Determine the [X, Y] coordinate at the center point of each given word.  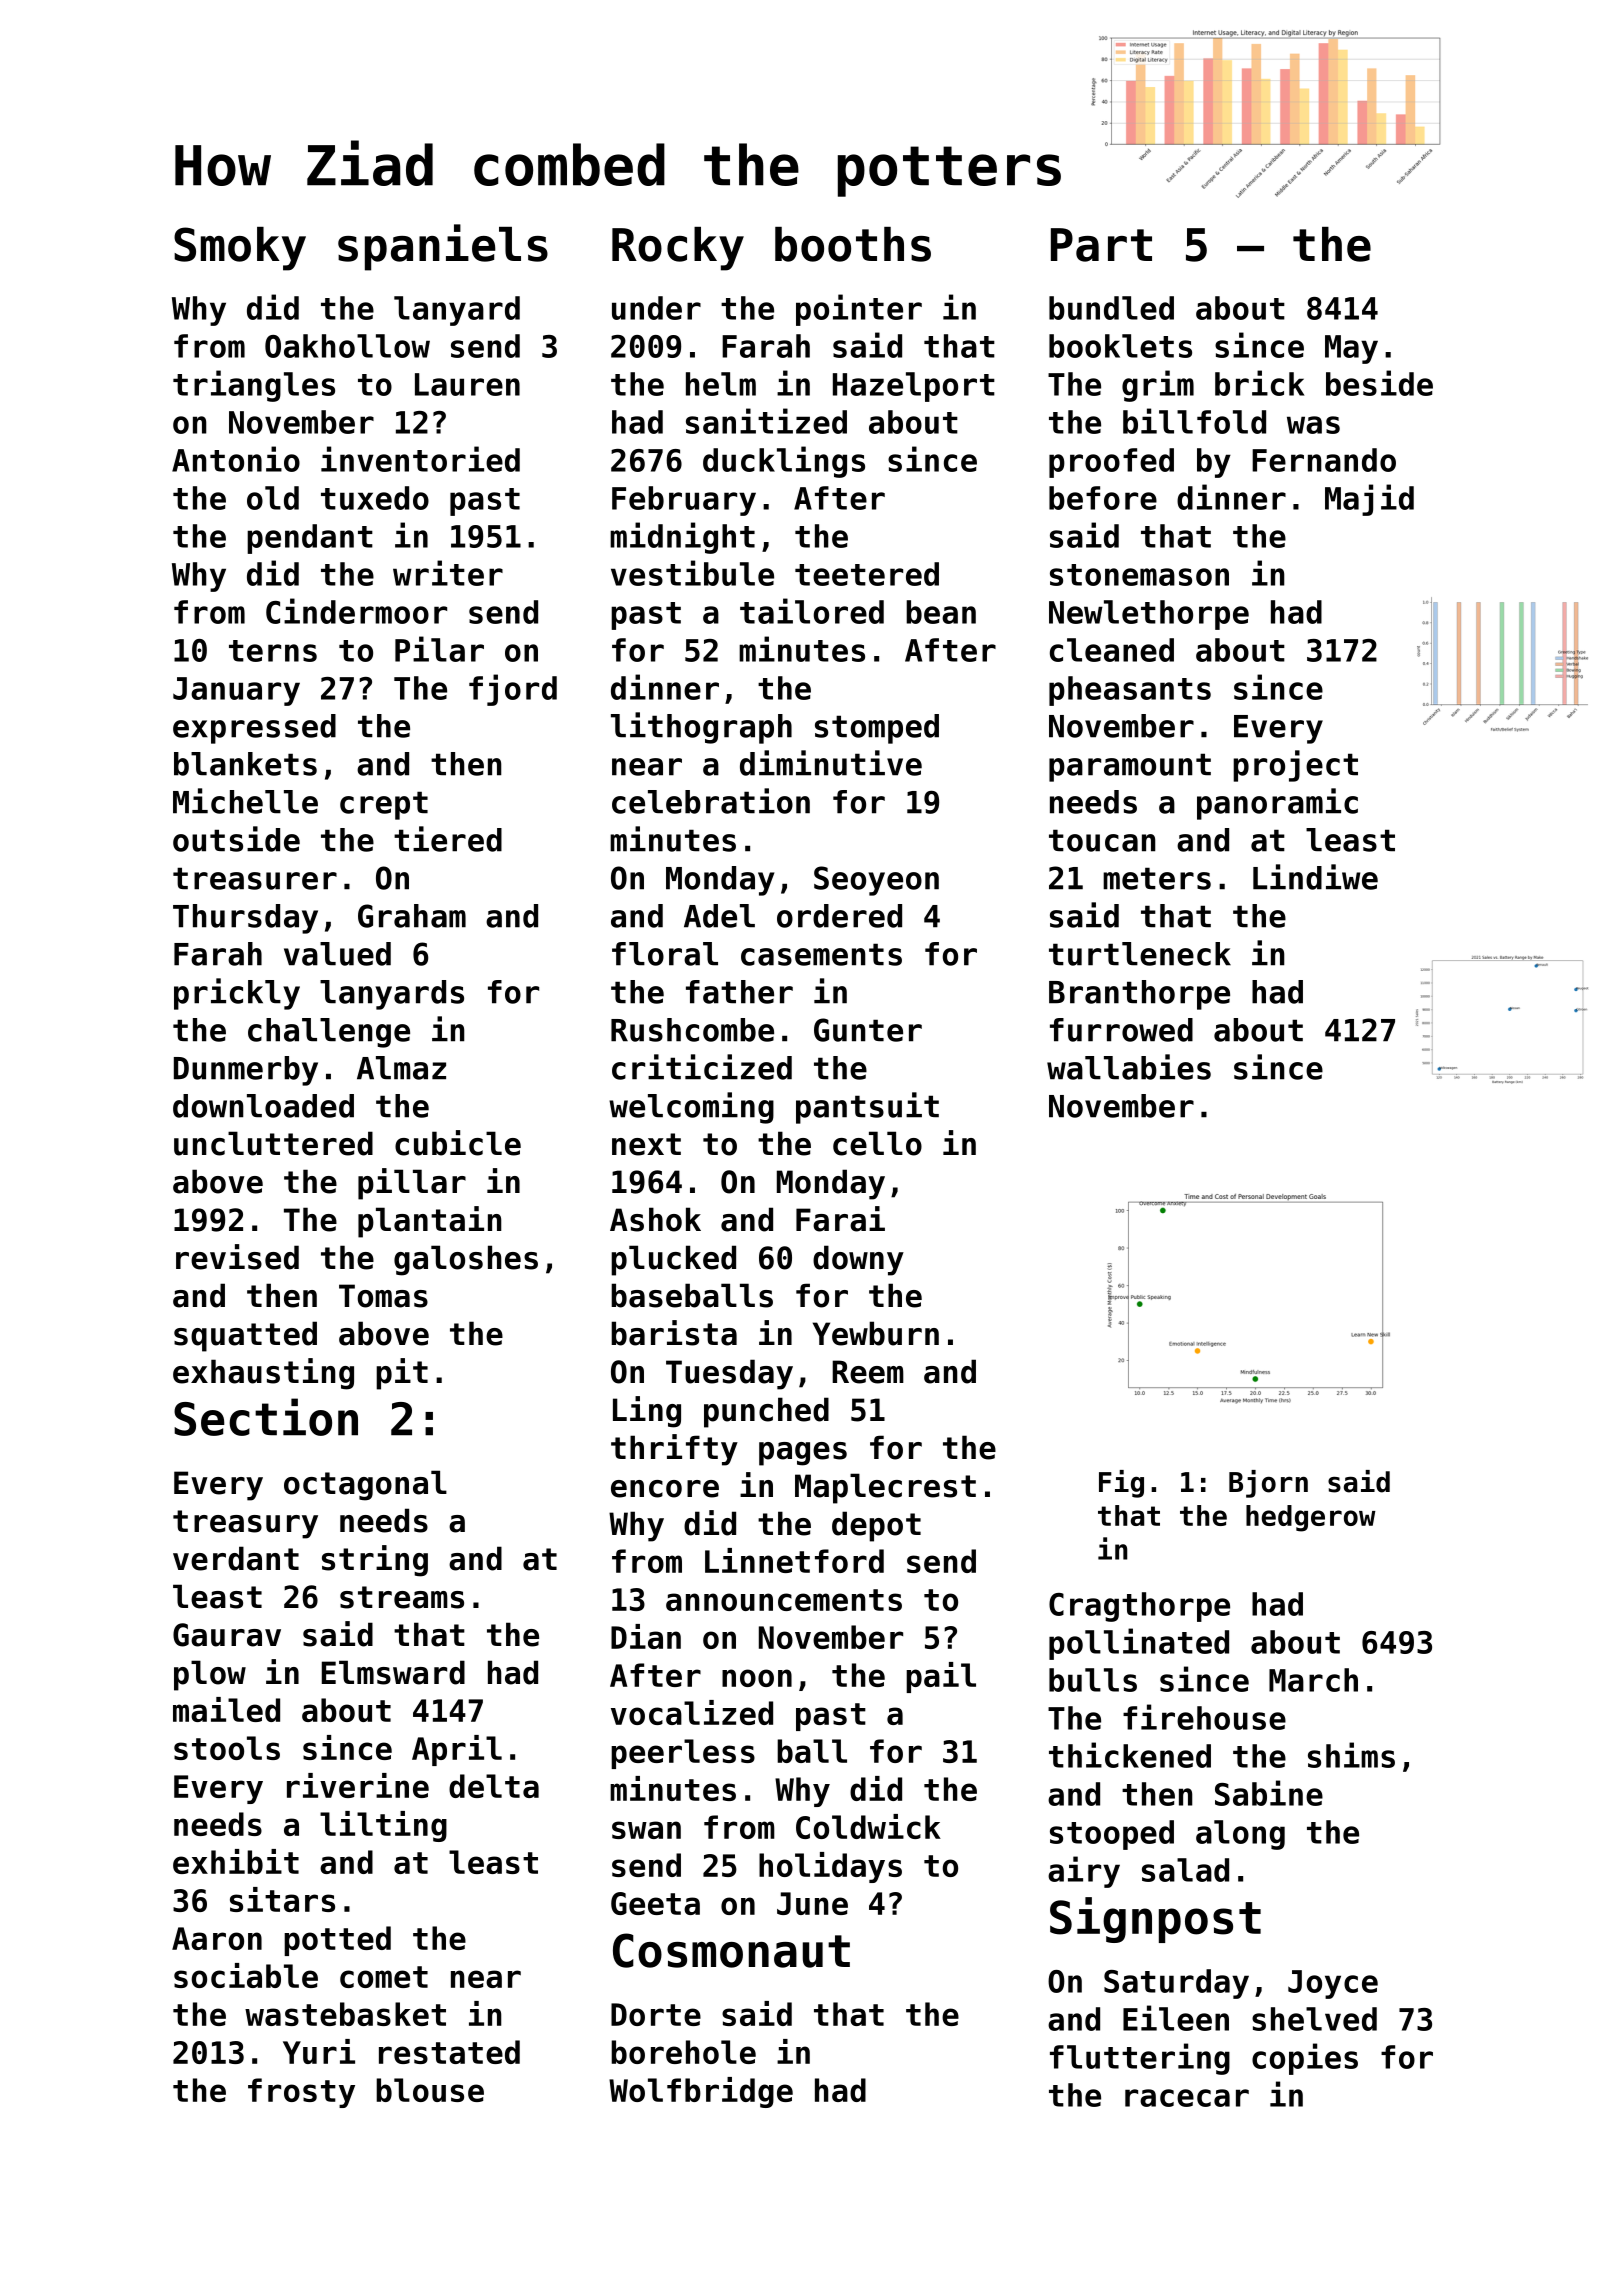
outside [236, 839]
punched [766, 1412]
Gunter [868, 1030]
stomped [877, 729]
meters [1157, 878]
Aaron [217, 1938]
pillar [412, 1184]
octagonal [365, 1485]
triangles [254, 386]
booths [853, 244]
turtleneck [1140, 954]
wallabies [1129, 1067]
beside [1379, 383]
